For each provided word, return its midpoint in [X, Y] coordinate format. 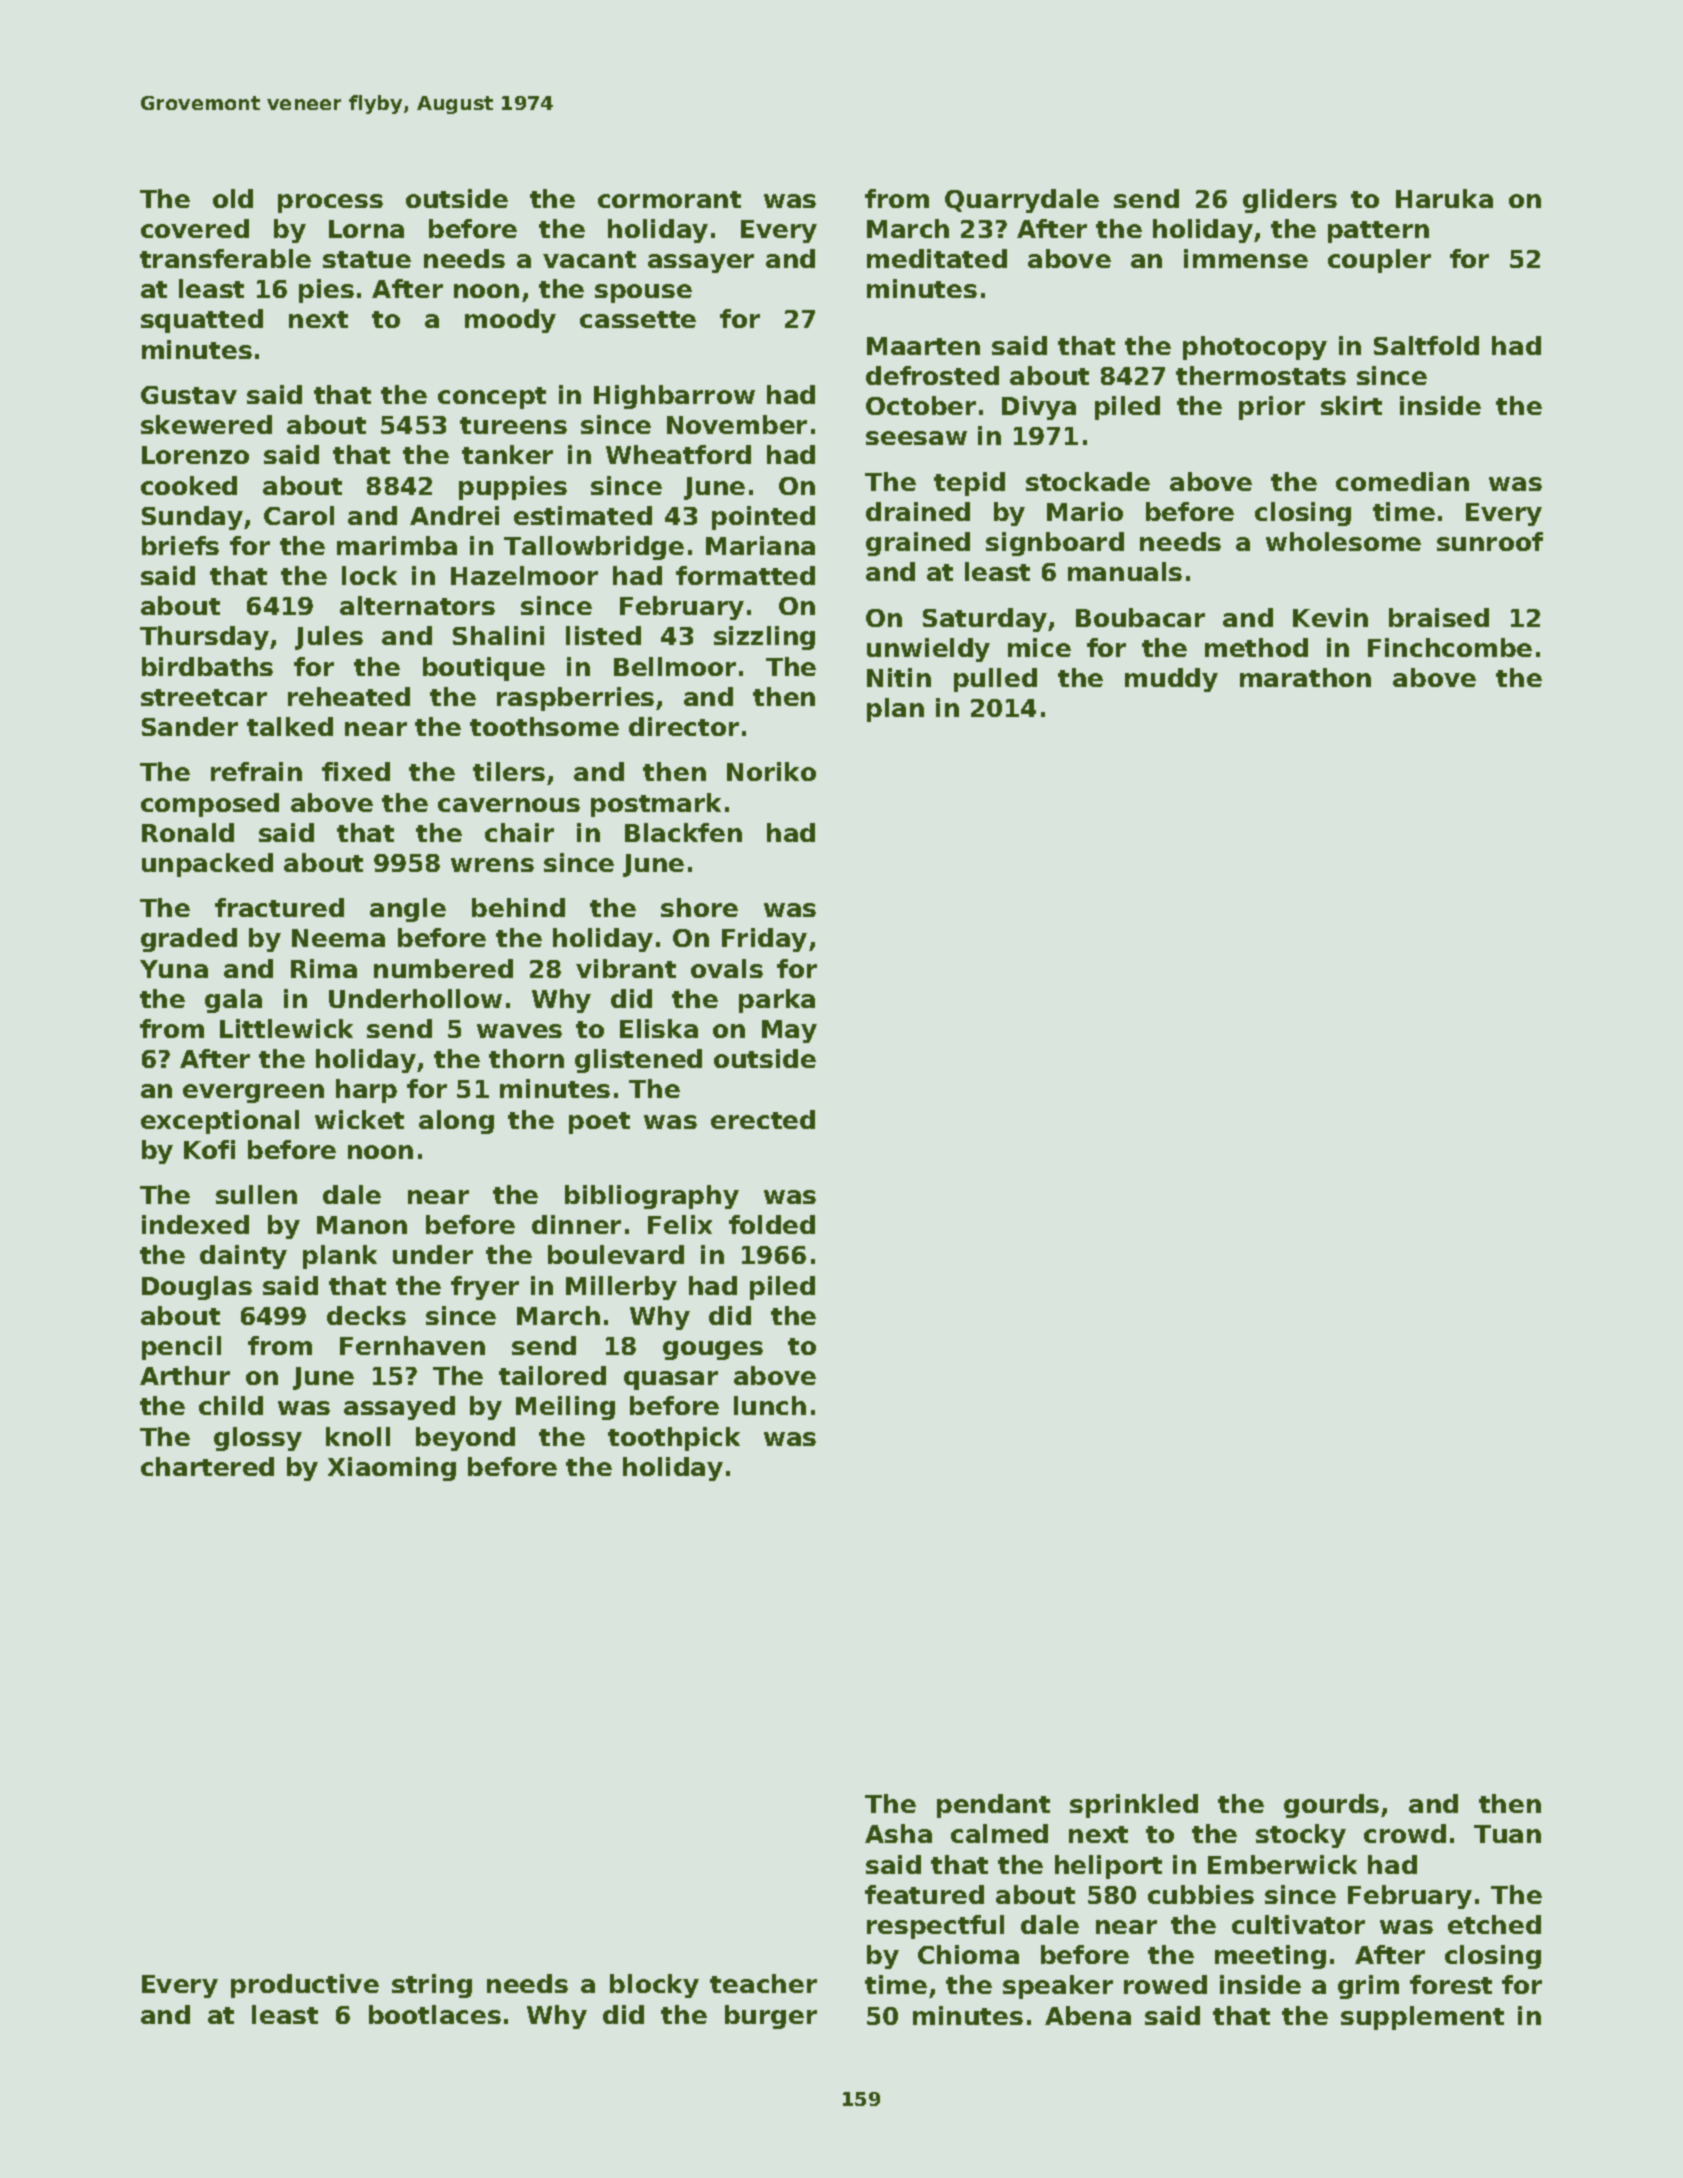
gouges [713, 1350]
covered [195, 228]
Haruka [1444, 198]
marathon [1305, 677]
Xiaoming [392, 1469]
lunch [770, 1405]
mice [1039, 647]
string [432, 1986]
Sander [190, 726]
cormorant [669, 199]
